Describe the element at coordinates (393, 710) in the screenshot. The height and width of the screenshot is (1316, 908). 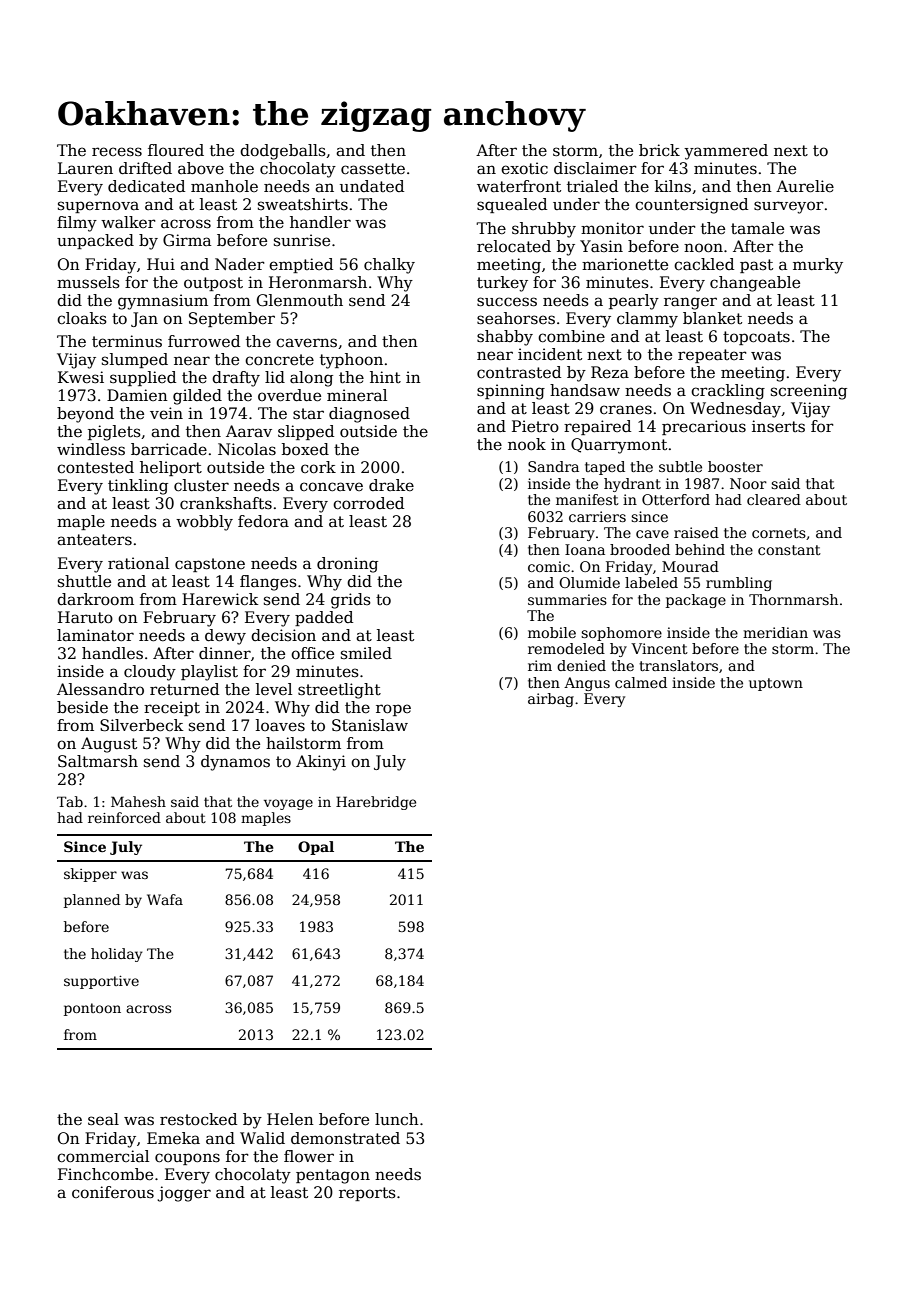
I see `rope` at that location.
